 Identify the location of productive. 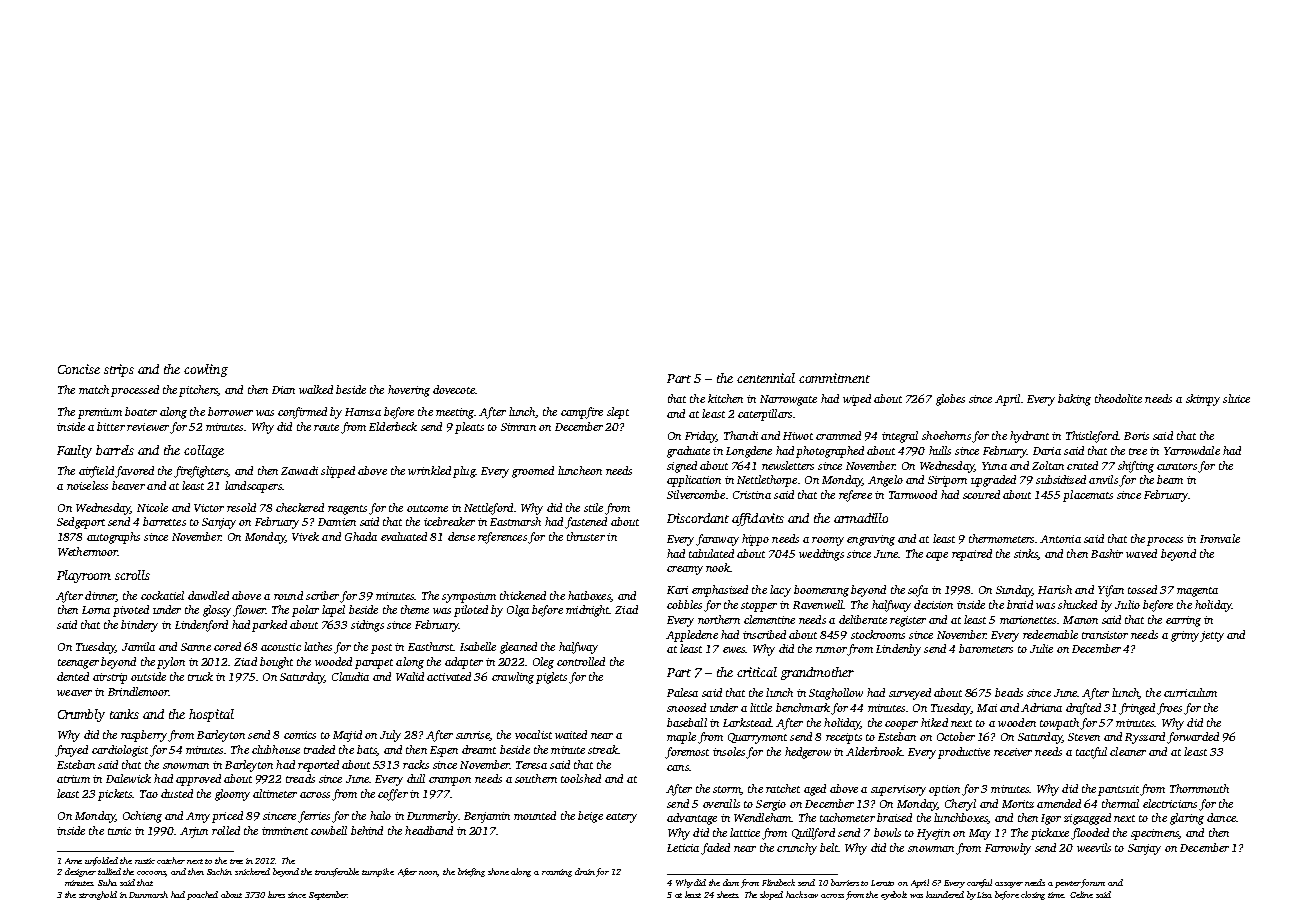
(964, 753).
